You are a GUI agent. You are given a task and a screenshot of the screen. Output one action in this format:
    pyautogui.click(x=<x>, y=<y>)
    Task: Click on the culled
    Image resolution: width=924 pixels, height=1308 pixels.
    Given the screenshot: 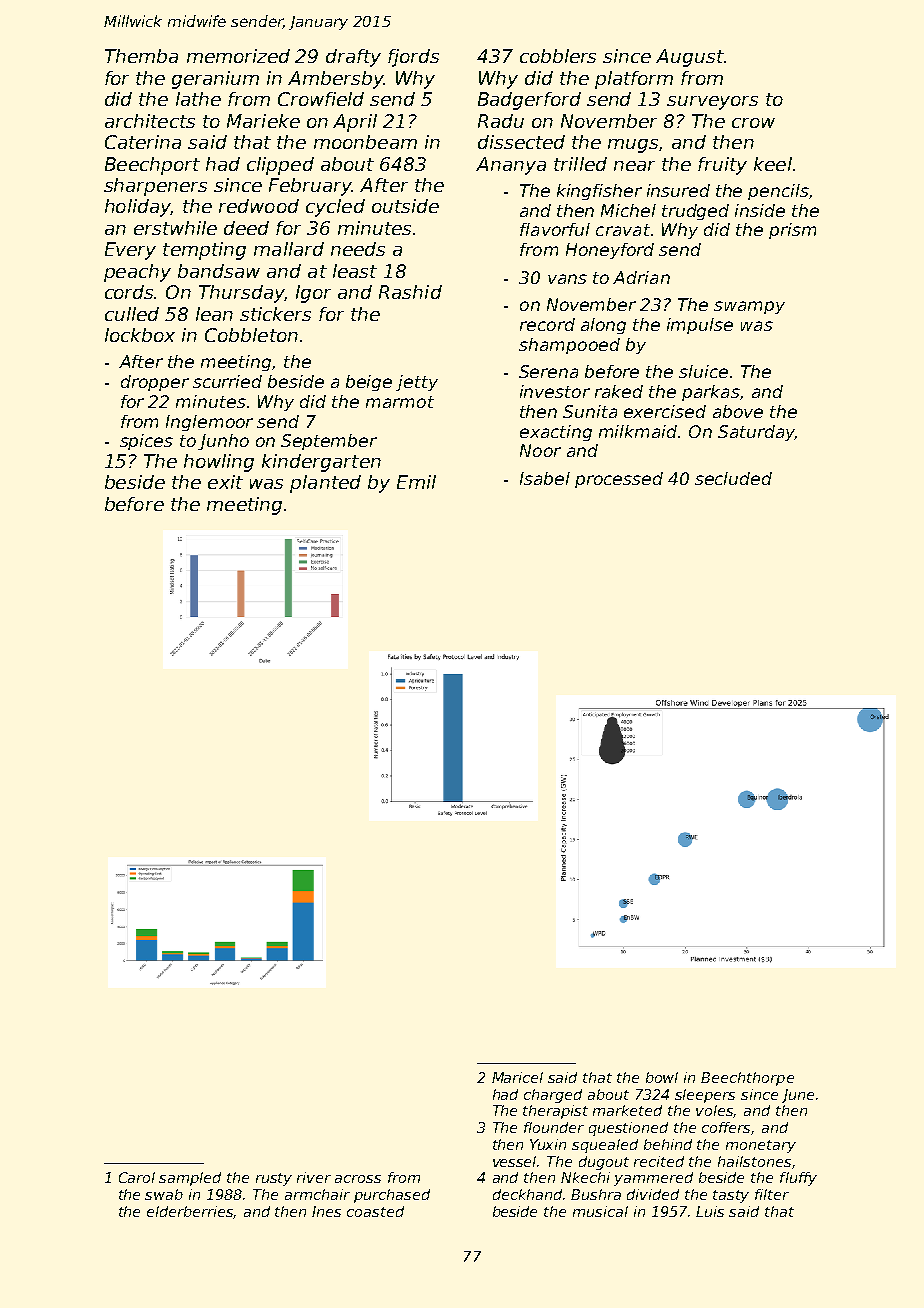 What is the action you would take?
    pyautogui.click(x=132, y=314)
